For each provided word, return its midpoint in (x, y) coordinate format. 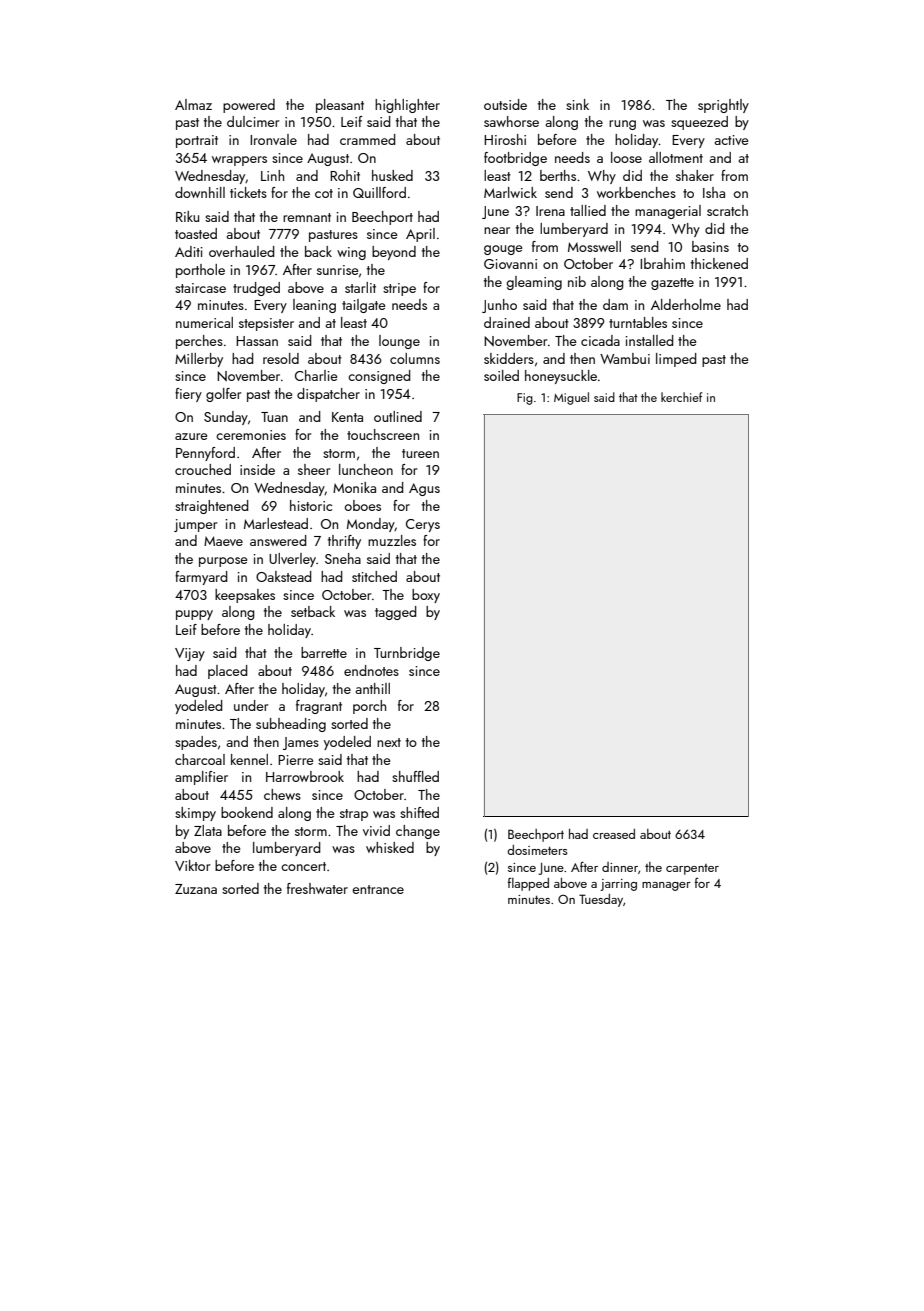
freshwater (317, 888)
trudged (256, 289)
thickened (719, 263)
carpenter (692, 869)
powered (249, 106)
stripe (399, 289)
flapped (528, 884)
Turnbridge (407, 654)
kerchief (681, 397)
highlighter (407, 106)
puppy (194, 615)
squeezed (699, 123)
